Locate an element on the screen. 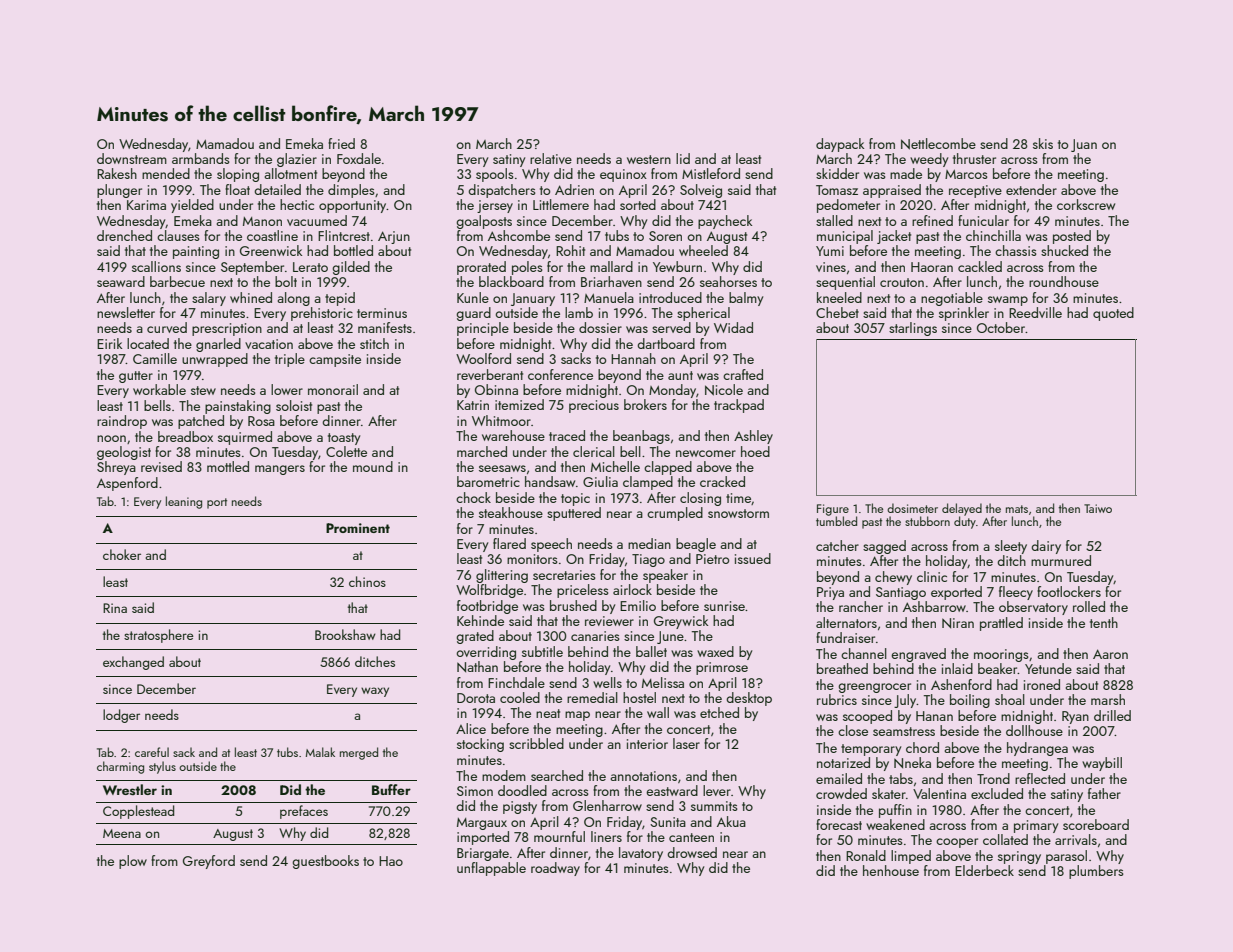 Image resolution: width=1233 pixels, height=952 pixels. henhouse is located at coordinates (891, 870).
